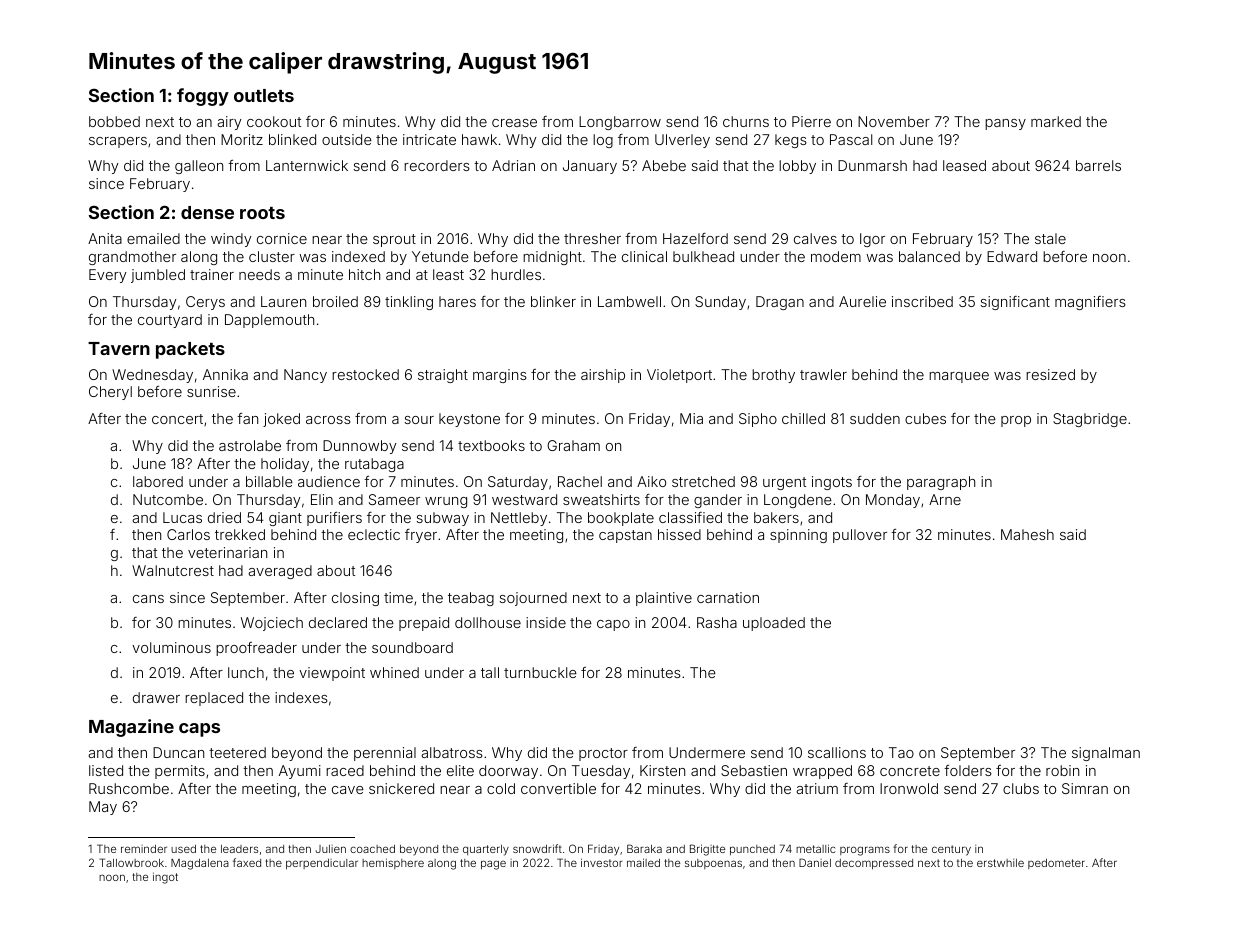 The height and width of the screenshot is (952, 1233). I want to click on outlets, so click(264, 95).
